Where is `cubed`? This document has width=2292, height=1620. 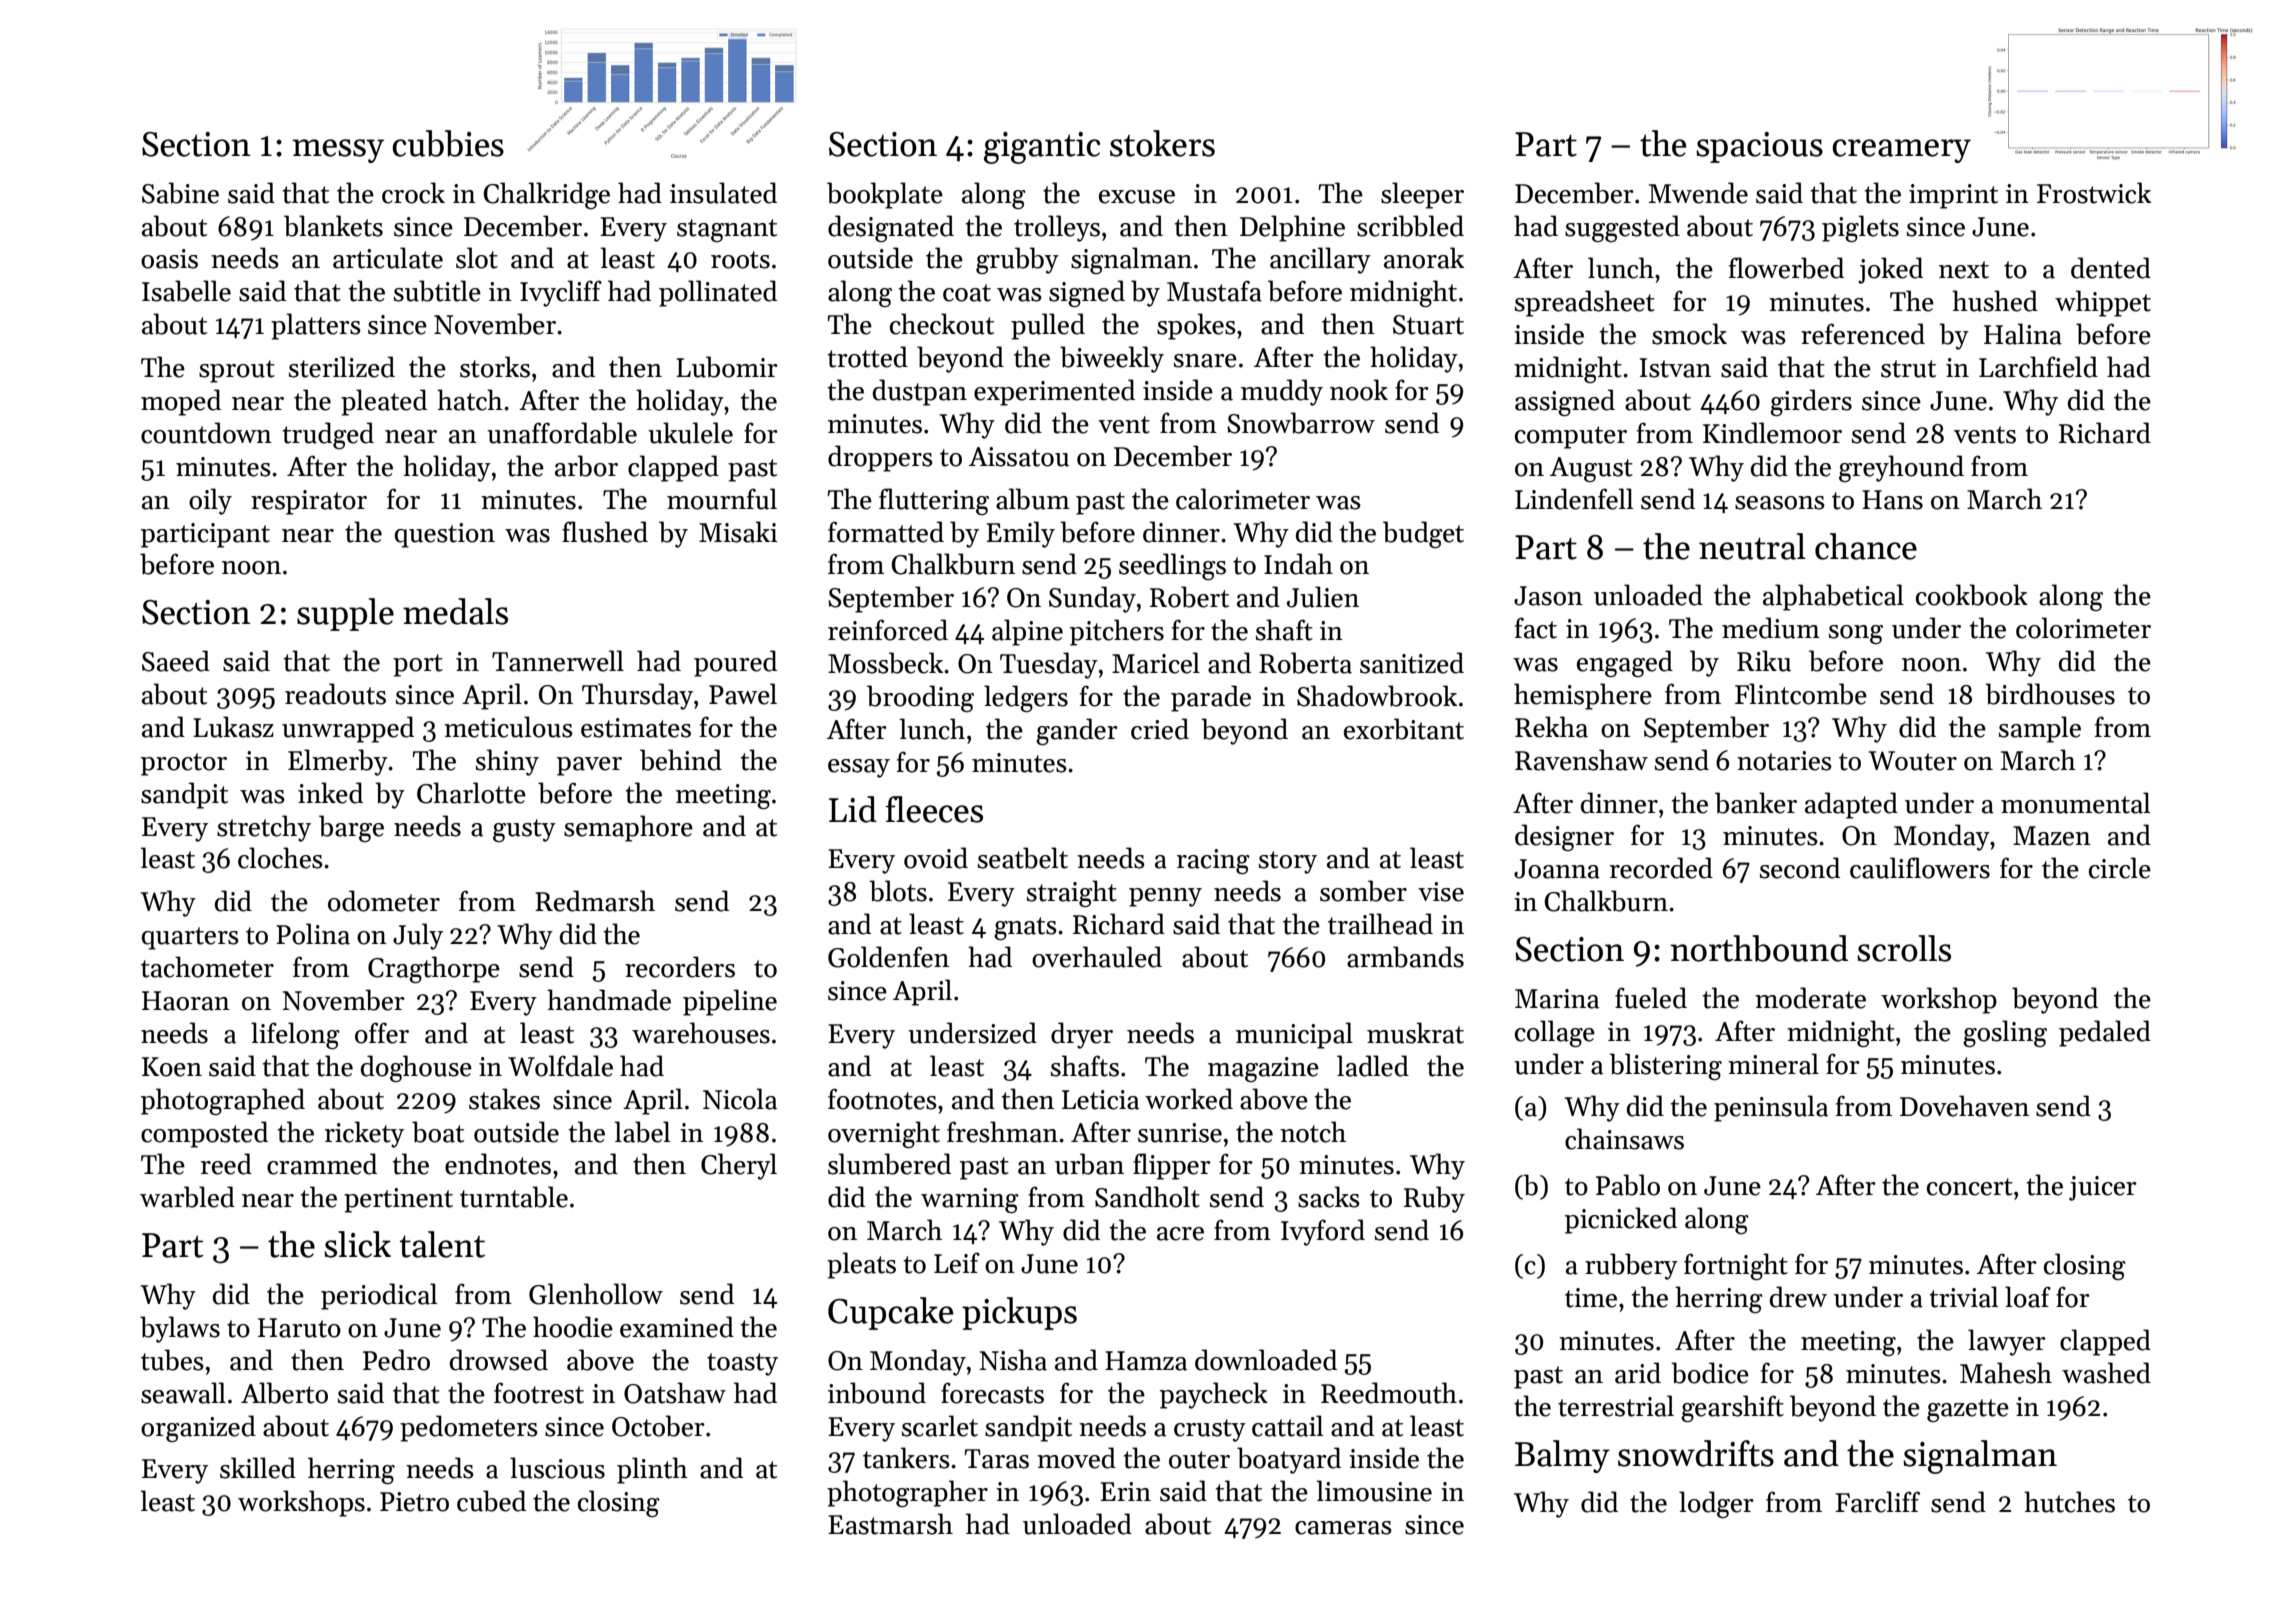 cubed is located at coordinates (491, 1501).
